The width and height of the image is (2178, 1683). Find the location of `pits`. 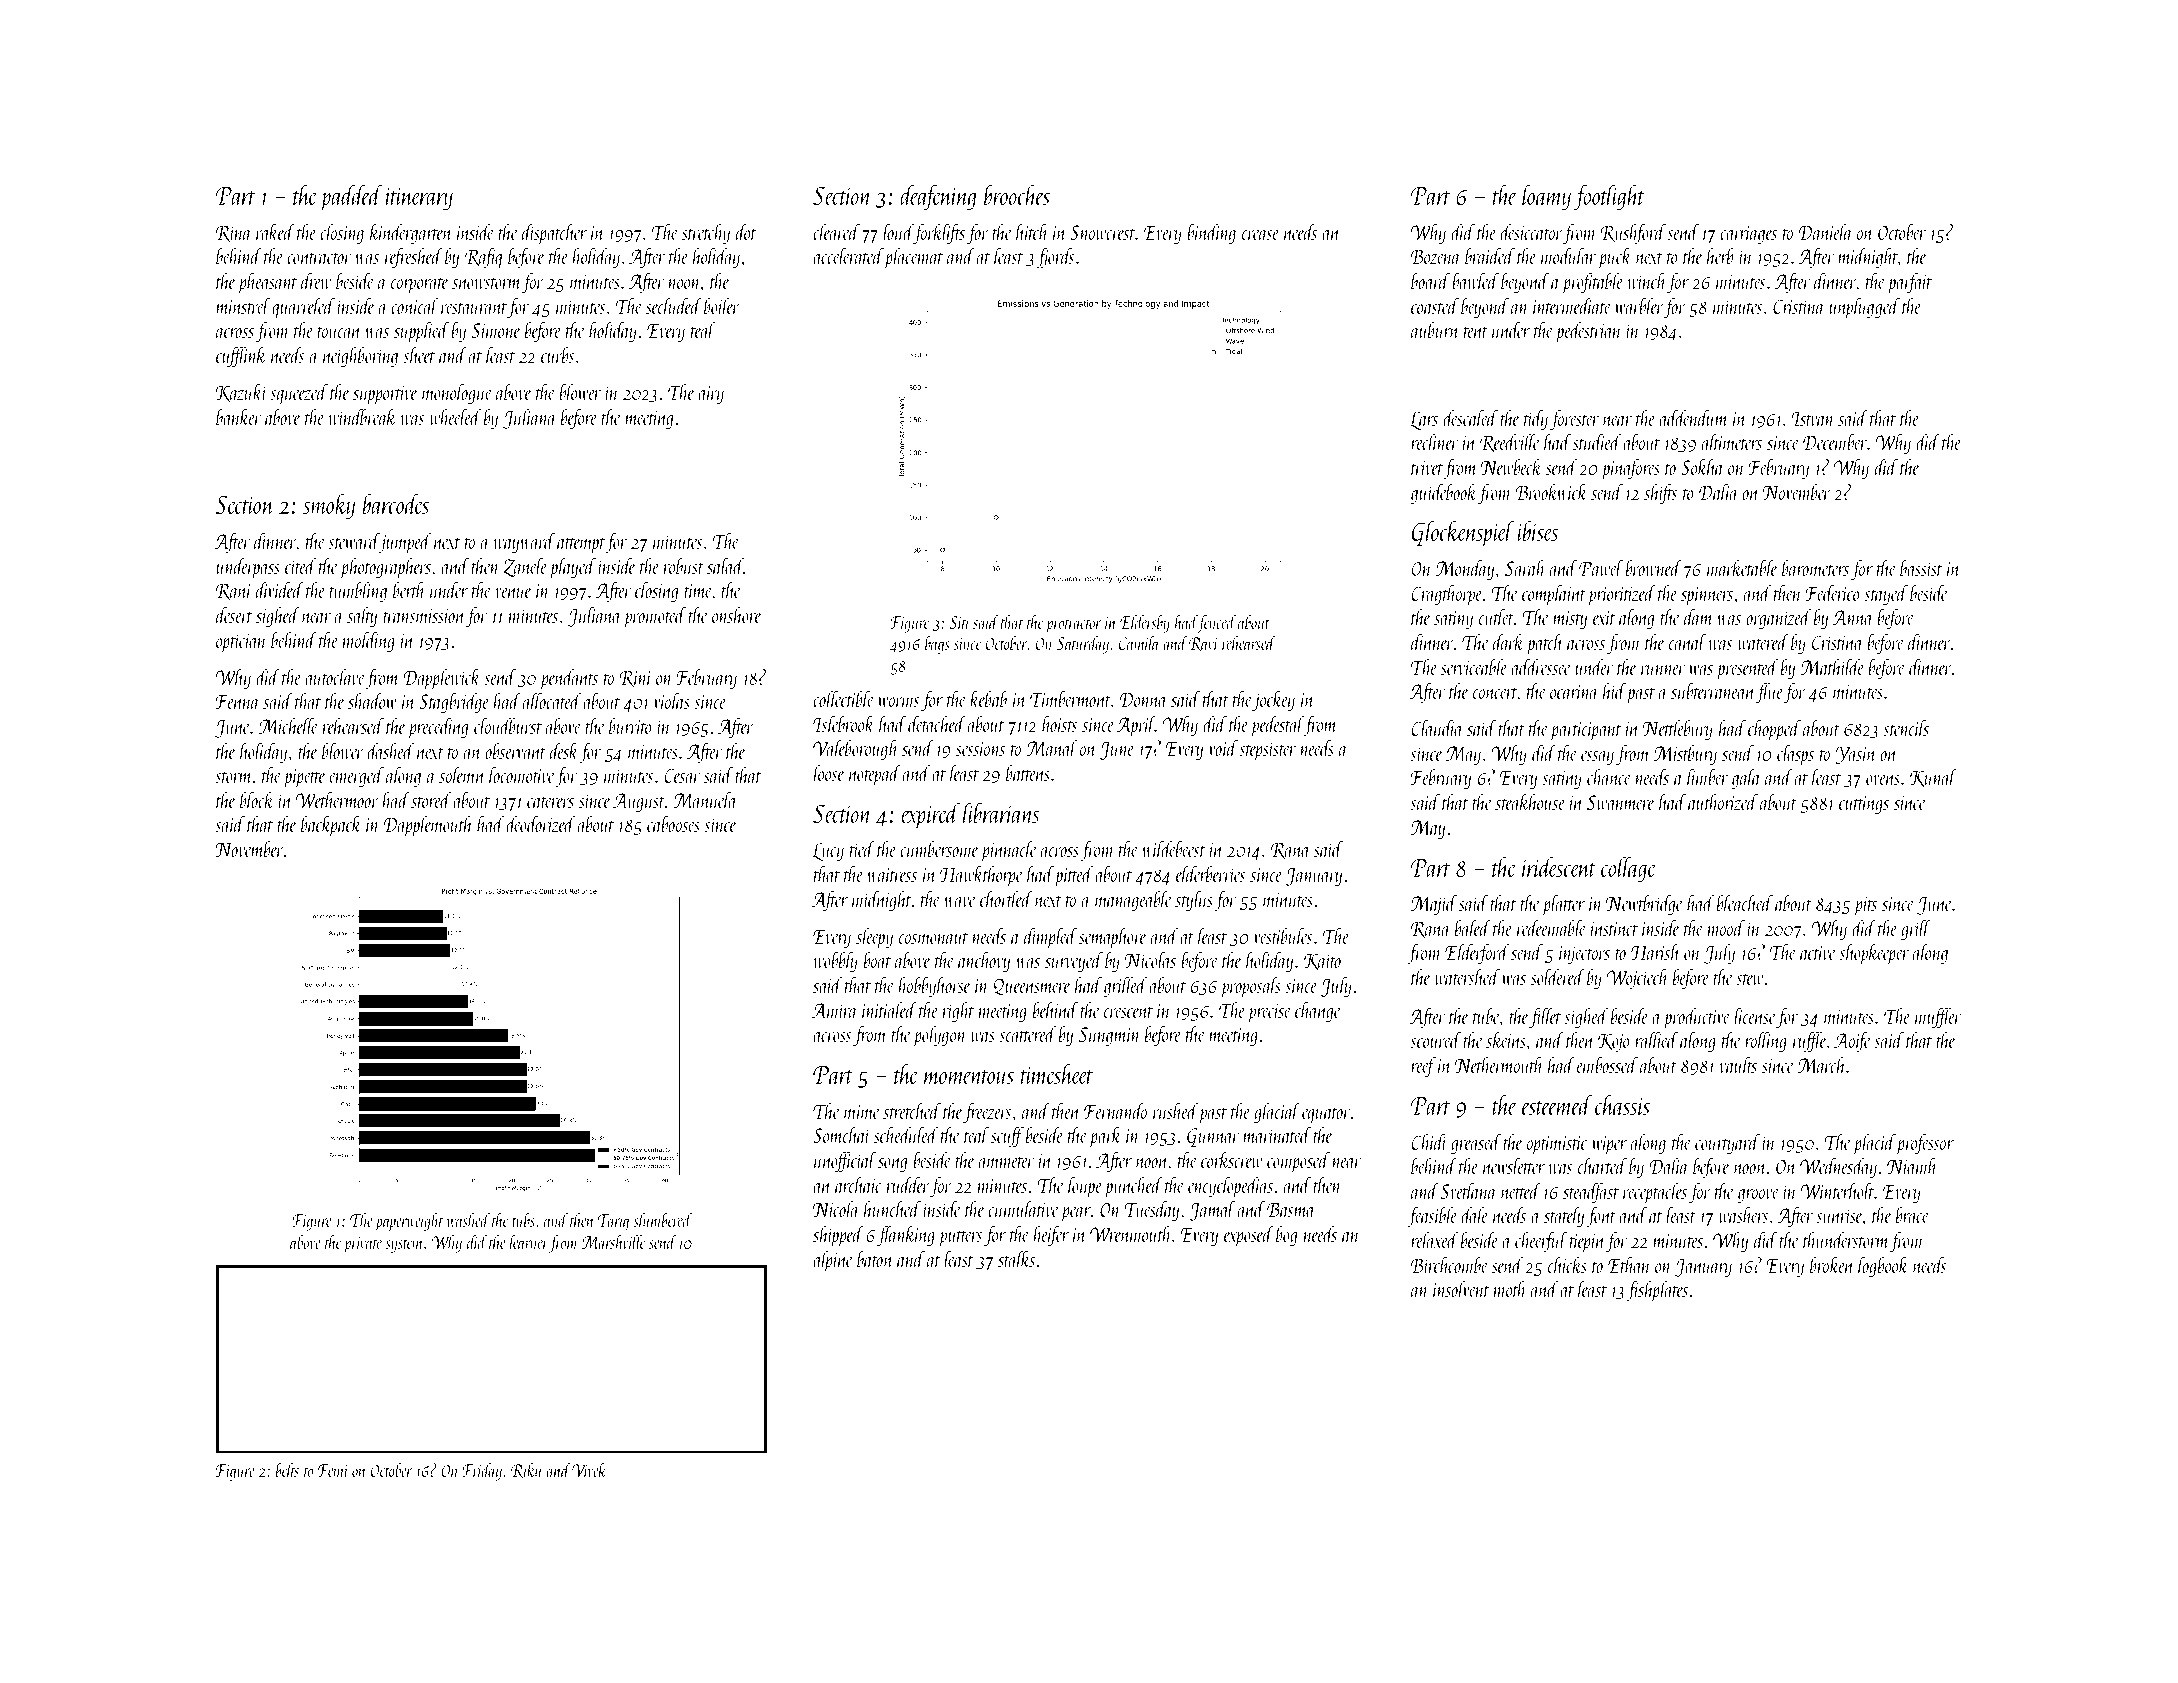

pits is located at coordinates (1865, 906).
